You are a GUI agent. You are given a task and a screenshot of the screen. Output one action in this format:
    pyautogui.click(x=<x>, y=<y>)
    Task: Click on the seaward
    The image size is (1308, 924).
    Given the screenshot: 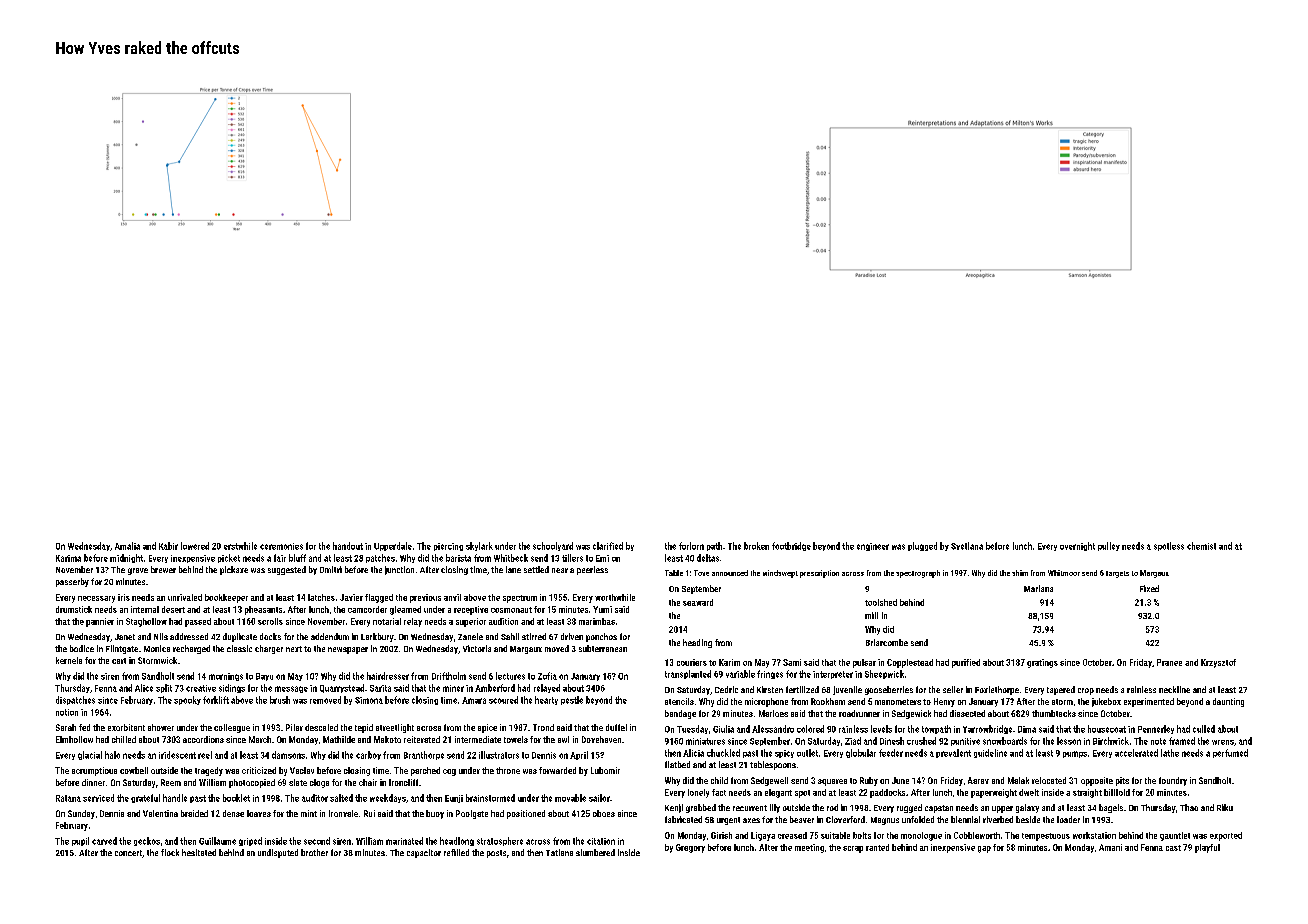 What is the action you would take?
    pyautogui.click(x=698, y=602)
